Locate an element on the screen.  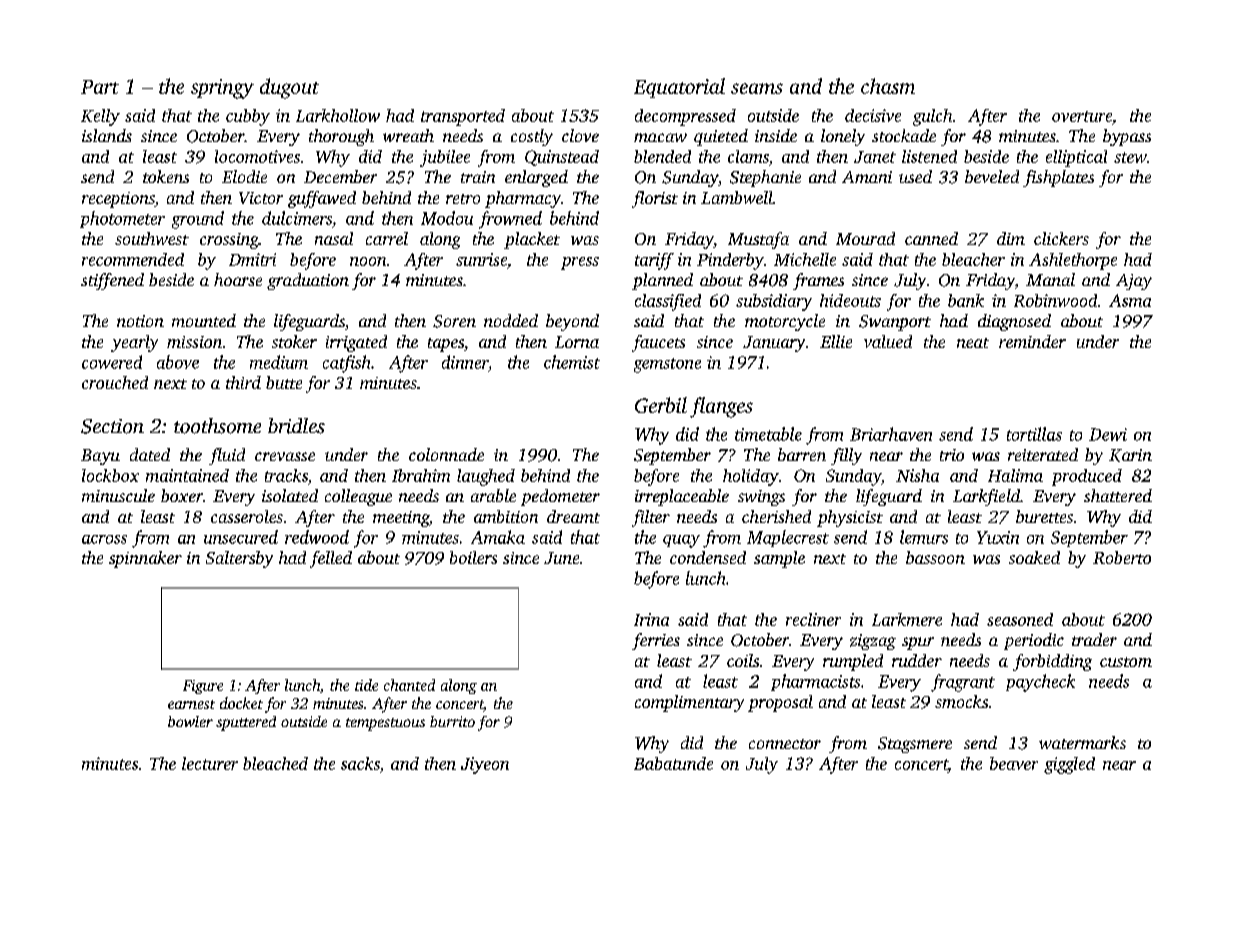
colleague is located at coordinates (358, 497).
